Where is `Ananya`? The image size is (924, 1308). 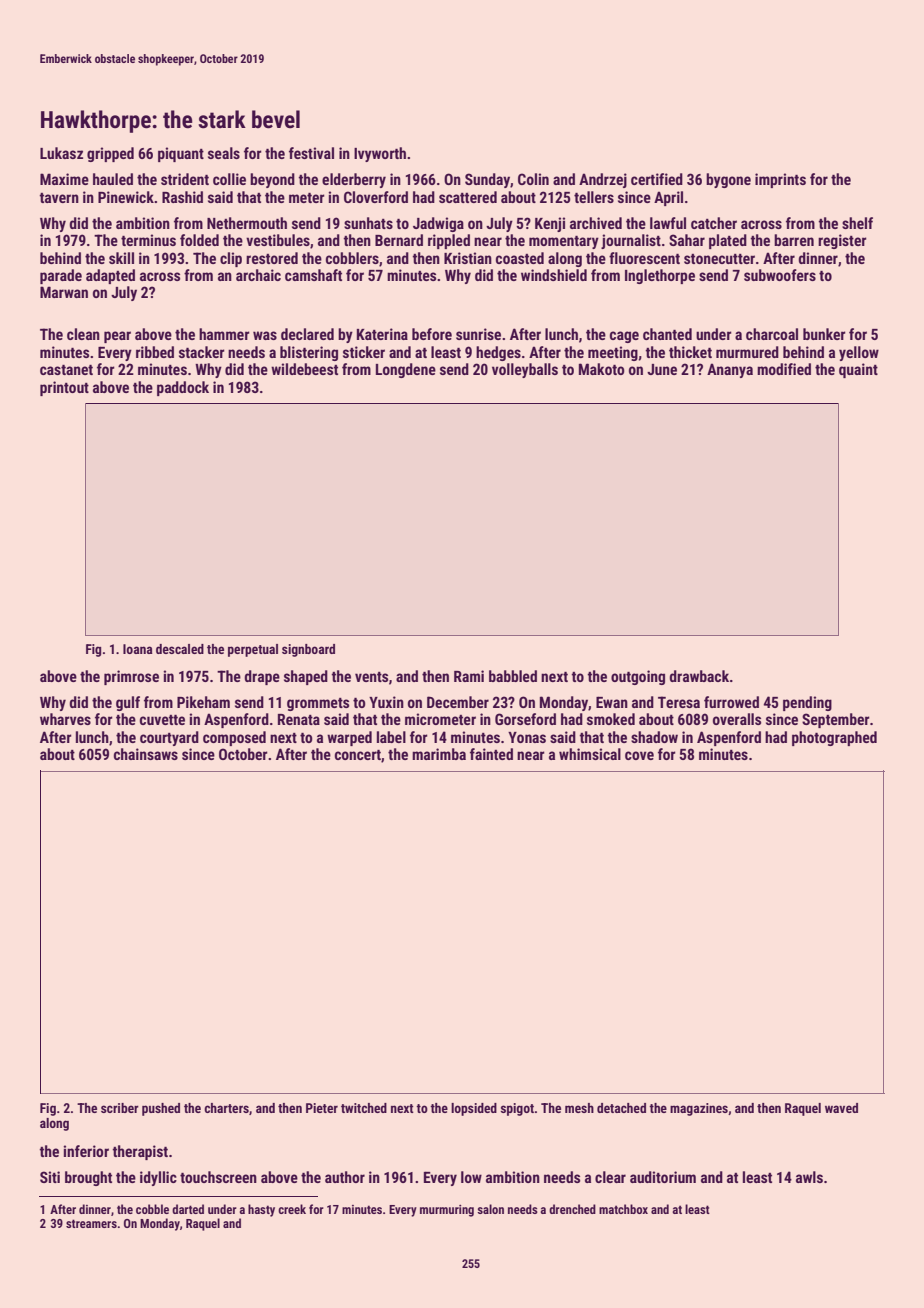 Ananya is located at coordinates (730, 370).
